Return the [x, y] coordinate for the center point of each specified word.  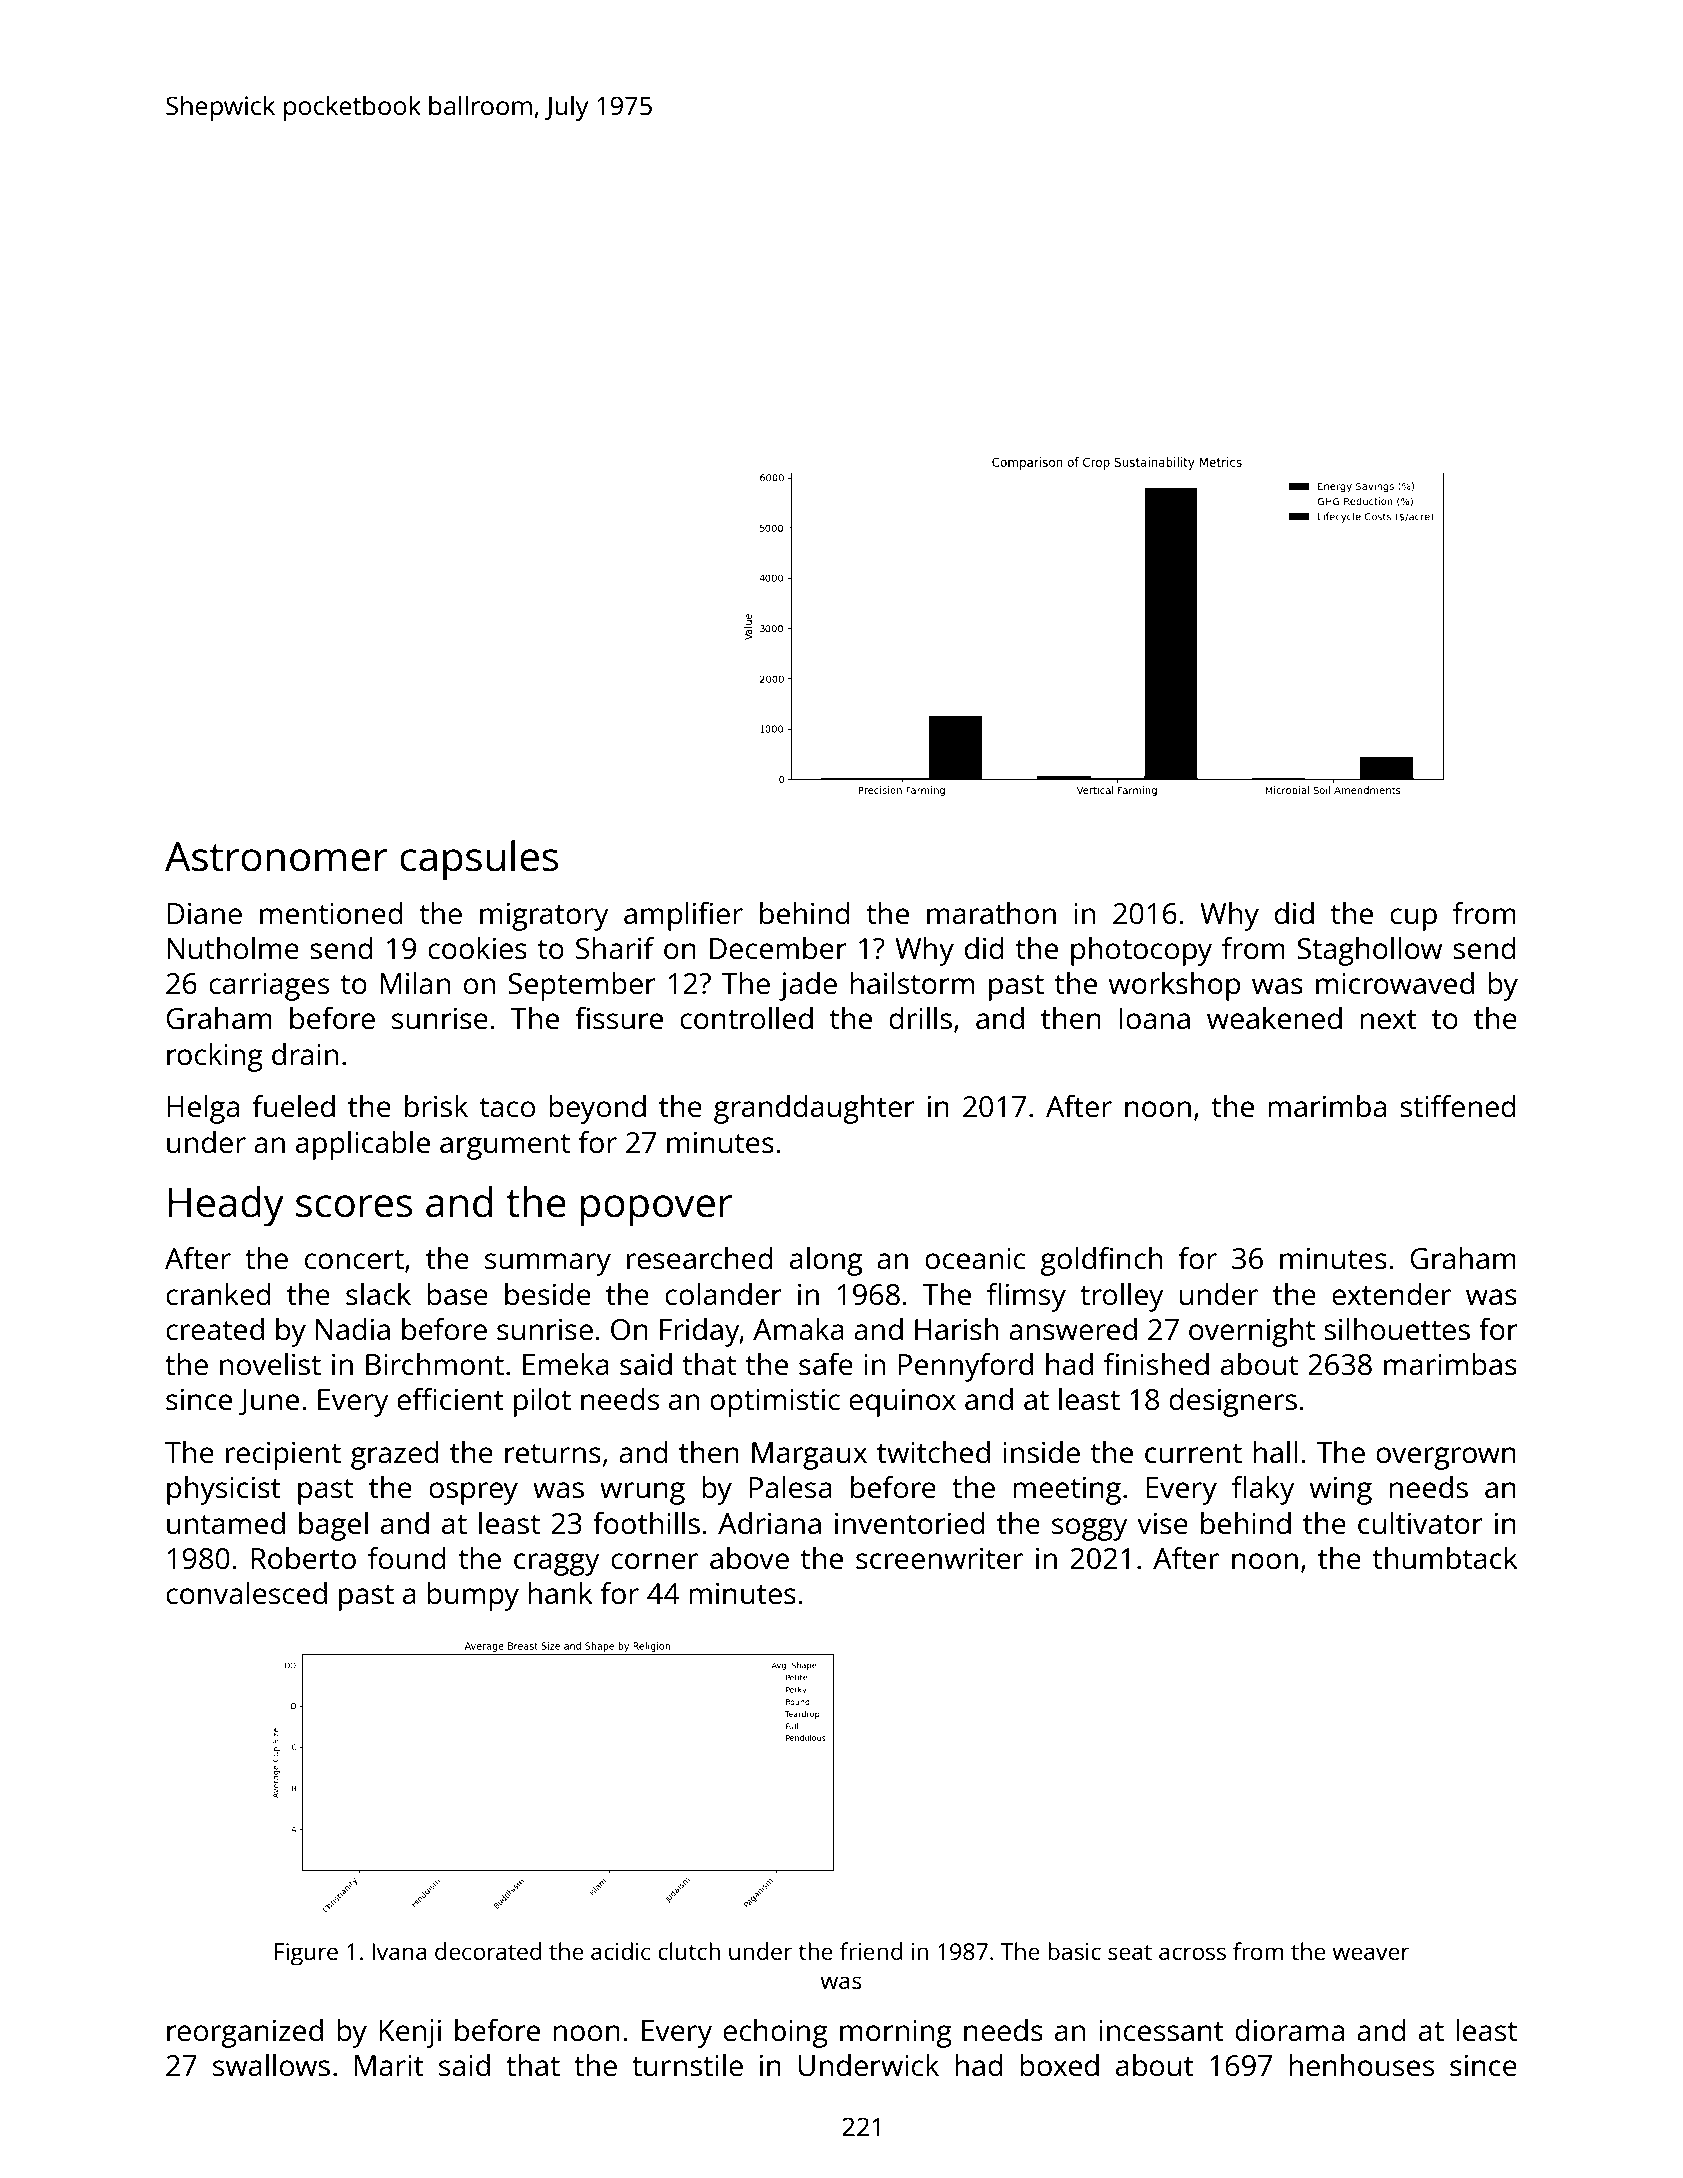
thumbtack [1445, 1558]
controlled [746, 1018]
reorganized [245, 2033]
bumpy [473, 1596]
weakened [1274, 1018]
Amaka [798, 1329]
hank [560, 1593]
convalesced [246, 1593]
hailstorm [912, 983]
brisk [436, 1106]
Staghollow [1369, 951]
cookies [477, 948]
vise [1162, 1523]
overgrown [1446, 1458]
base [457, 1294]
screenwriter [939, 1558]
